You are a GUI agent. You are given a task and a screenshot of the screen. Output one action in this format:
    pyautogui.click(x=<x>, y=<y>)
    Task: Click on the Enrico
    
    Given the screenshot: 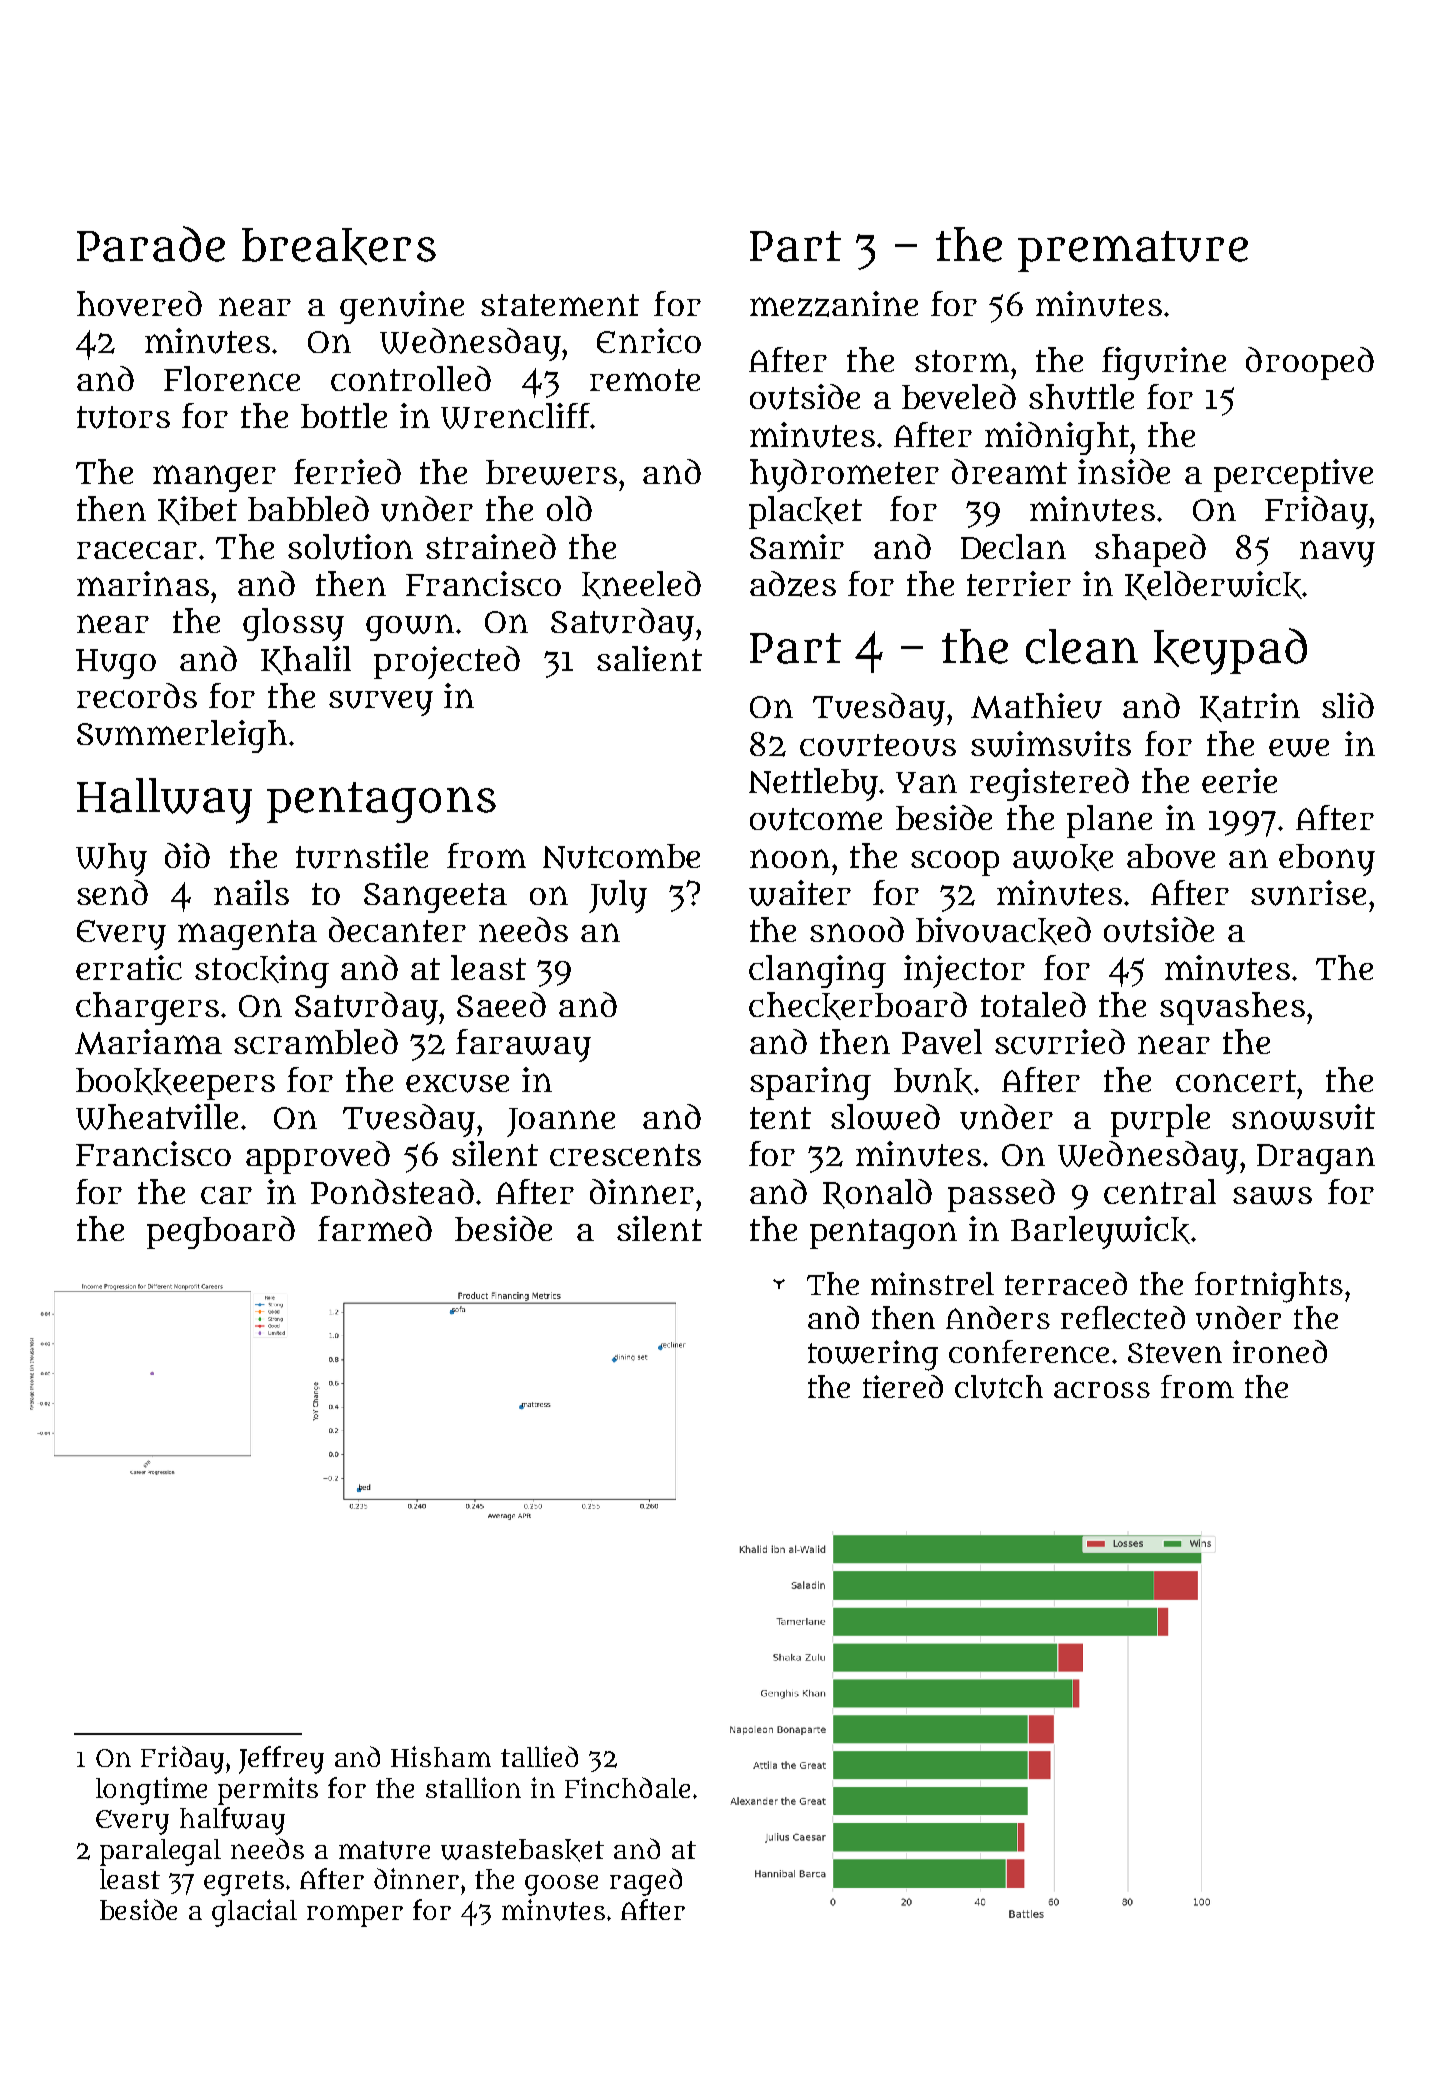 What is the action you would take?
    pyautogui.click(x=649, y=340)
